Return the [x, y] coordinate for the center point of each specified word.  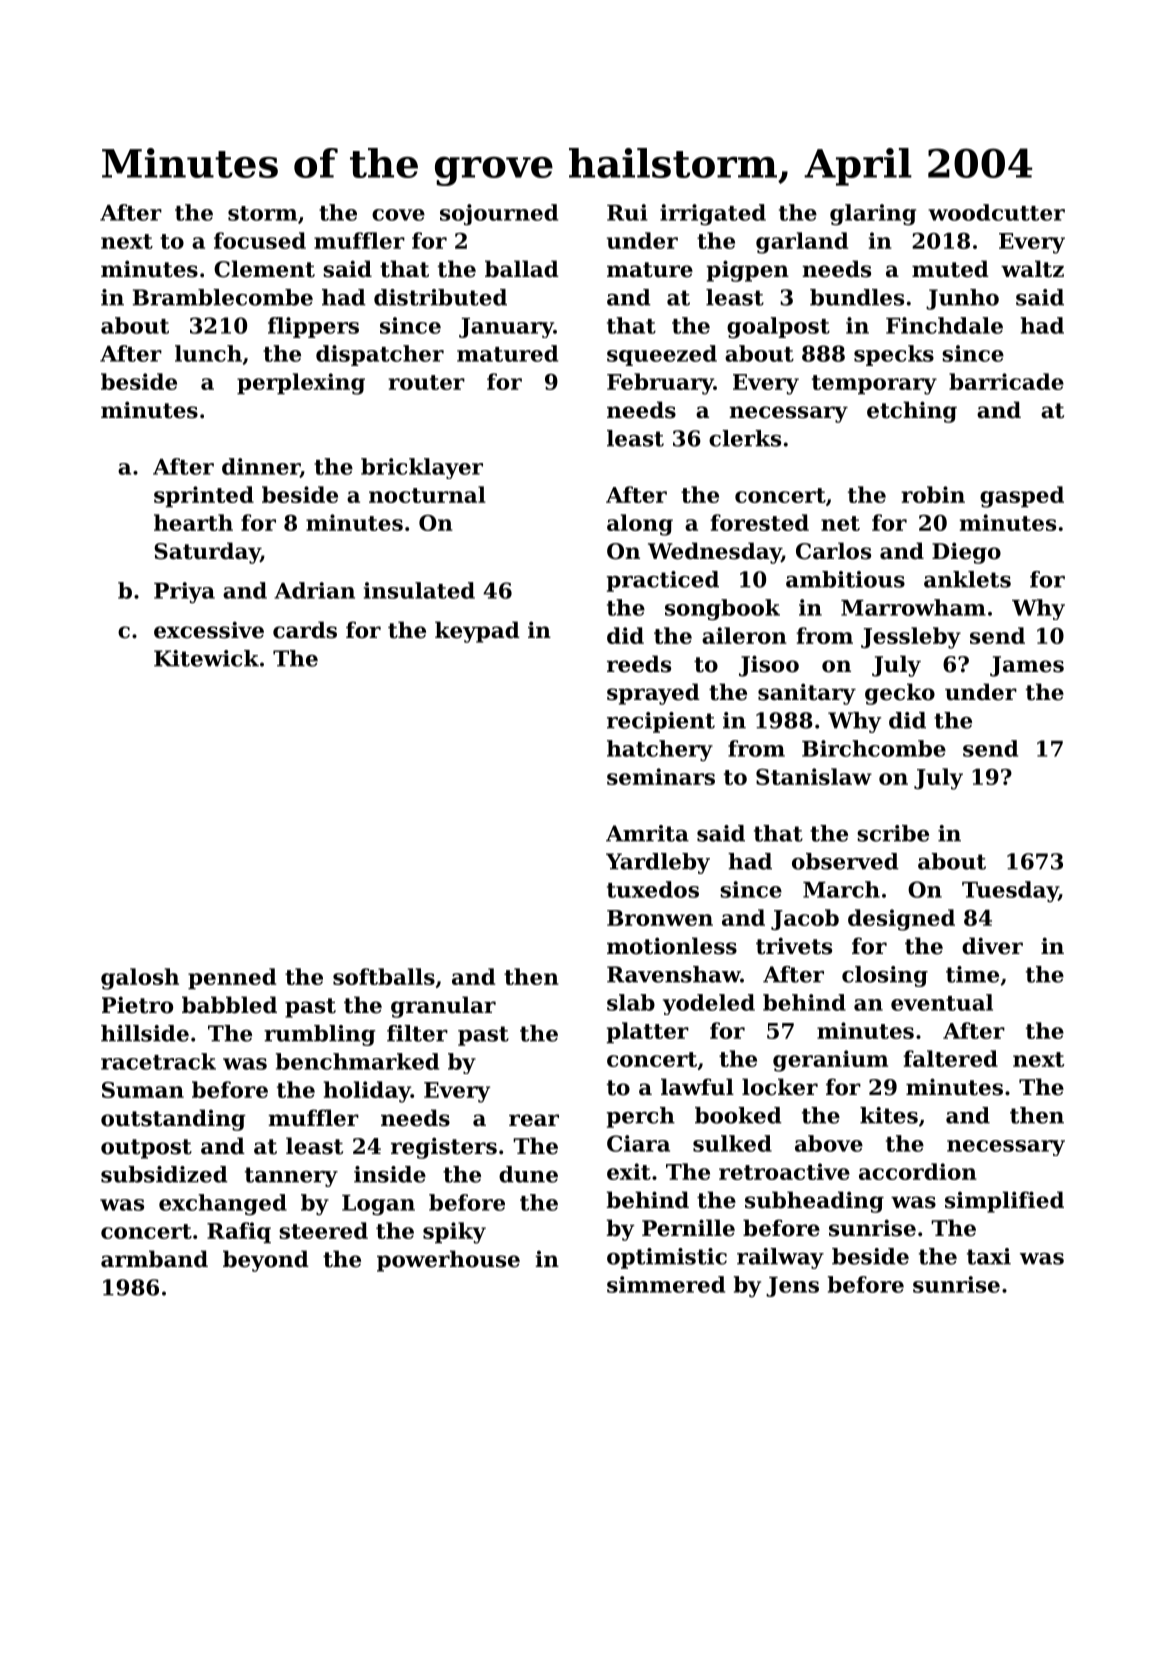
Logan [378, 1205]
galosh [140, 979]
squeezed [662, 355]
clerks [745, 438]
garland [802, 243]
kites [889, 1115]
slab [631, 1002]
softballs [384, 976]
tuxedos [653, 889]
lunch [208, 353]
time [972, 974]
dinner [261, 467]
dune [528, 1174]
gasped [1022, 497]
